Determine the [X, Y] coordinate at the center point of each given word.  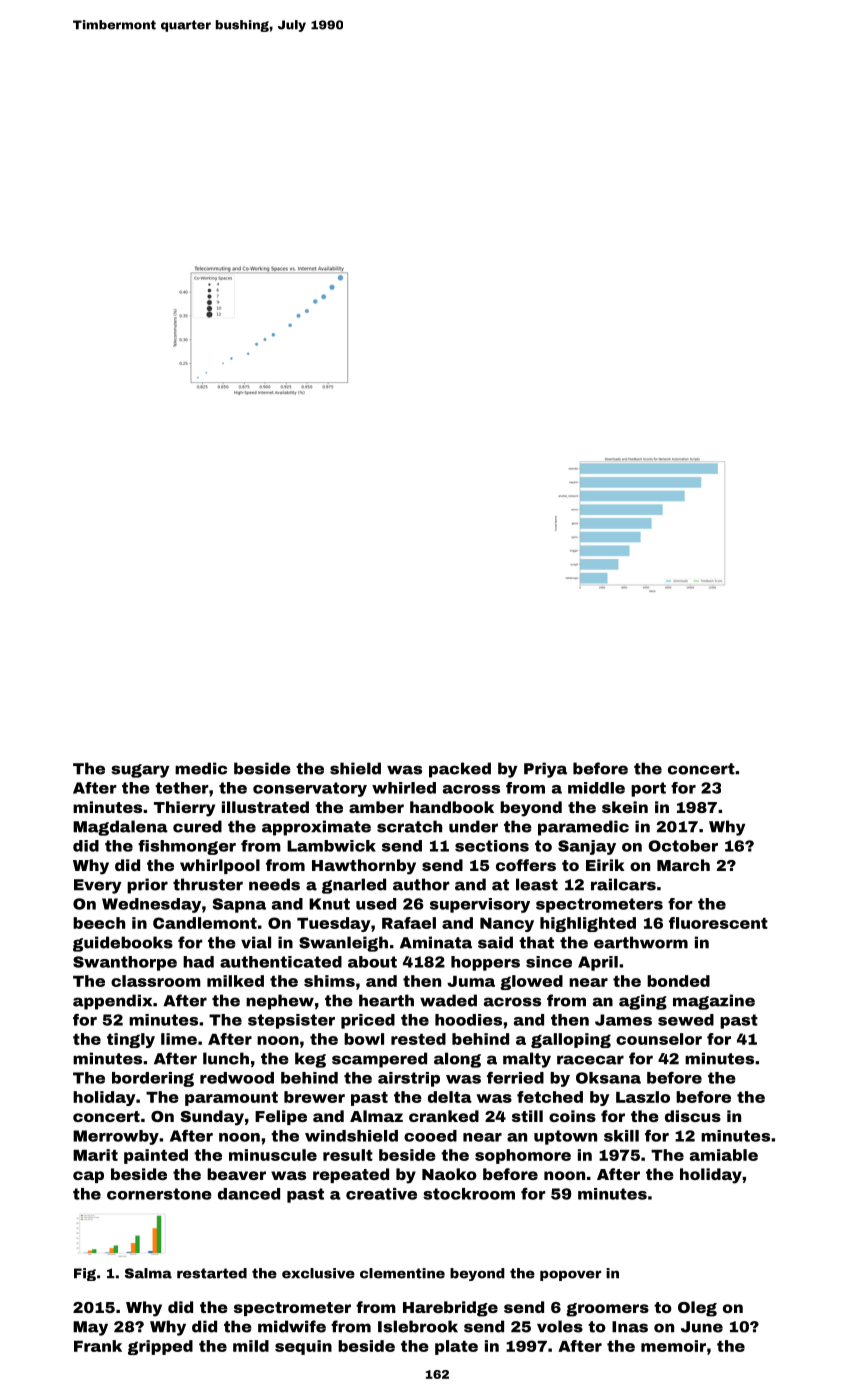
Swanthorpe [125, 963]
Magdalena [120, 828]
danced [249, 1194]
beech [99, 923]
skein [625, 807]
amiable [724, 1155]
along [457, 1060]
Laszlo [643, 1097]
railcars [623, 884]
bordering [153, 1079]
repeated [351, 1175]
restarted [212, 1273]
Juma [471, 981]
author [421, 884]
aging [643, 1002]
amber [376, 807]
